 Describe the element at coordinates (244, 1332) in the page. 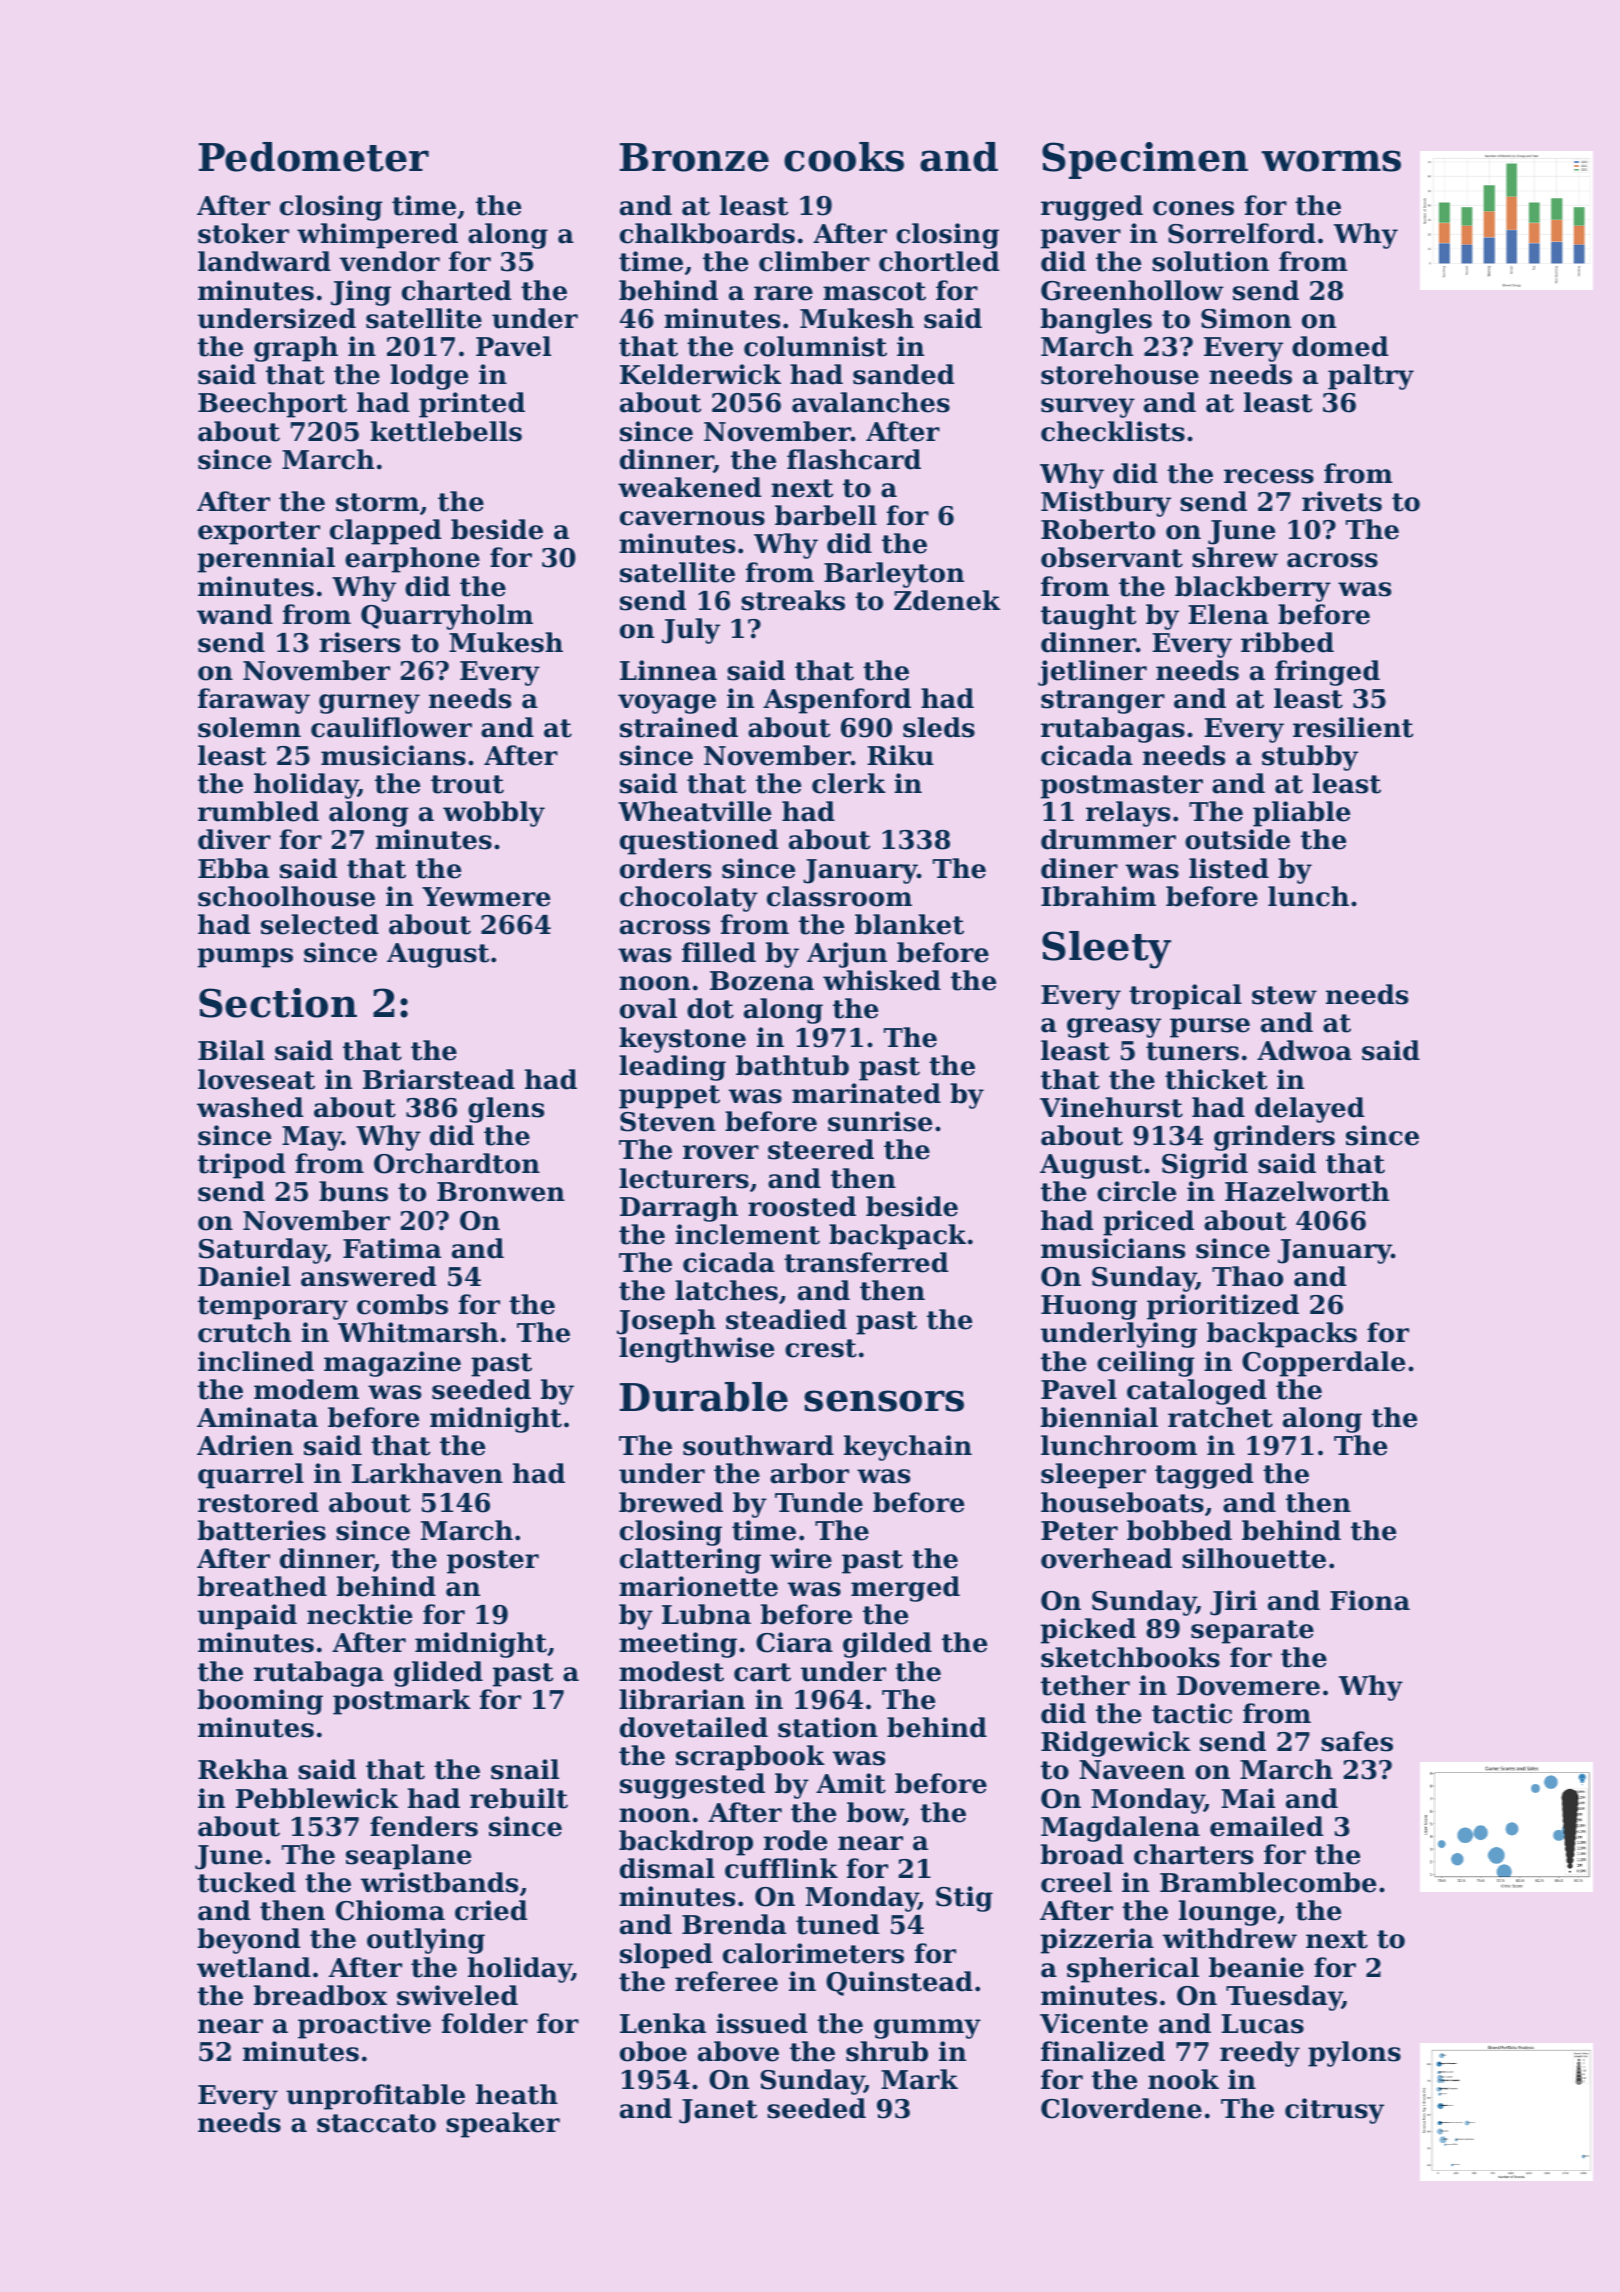

I see `crutch` at that location.
